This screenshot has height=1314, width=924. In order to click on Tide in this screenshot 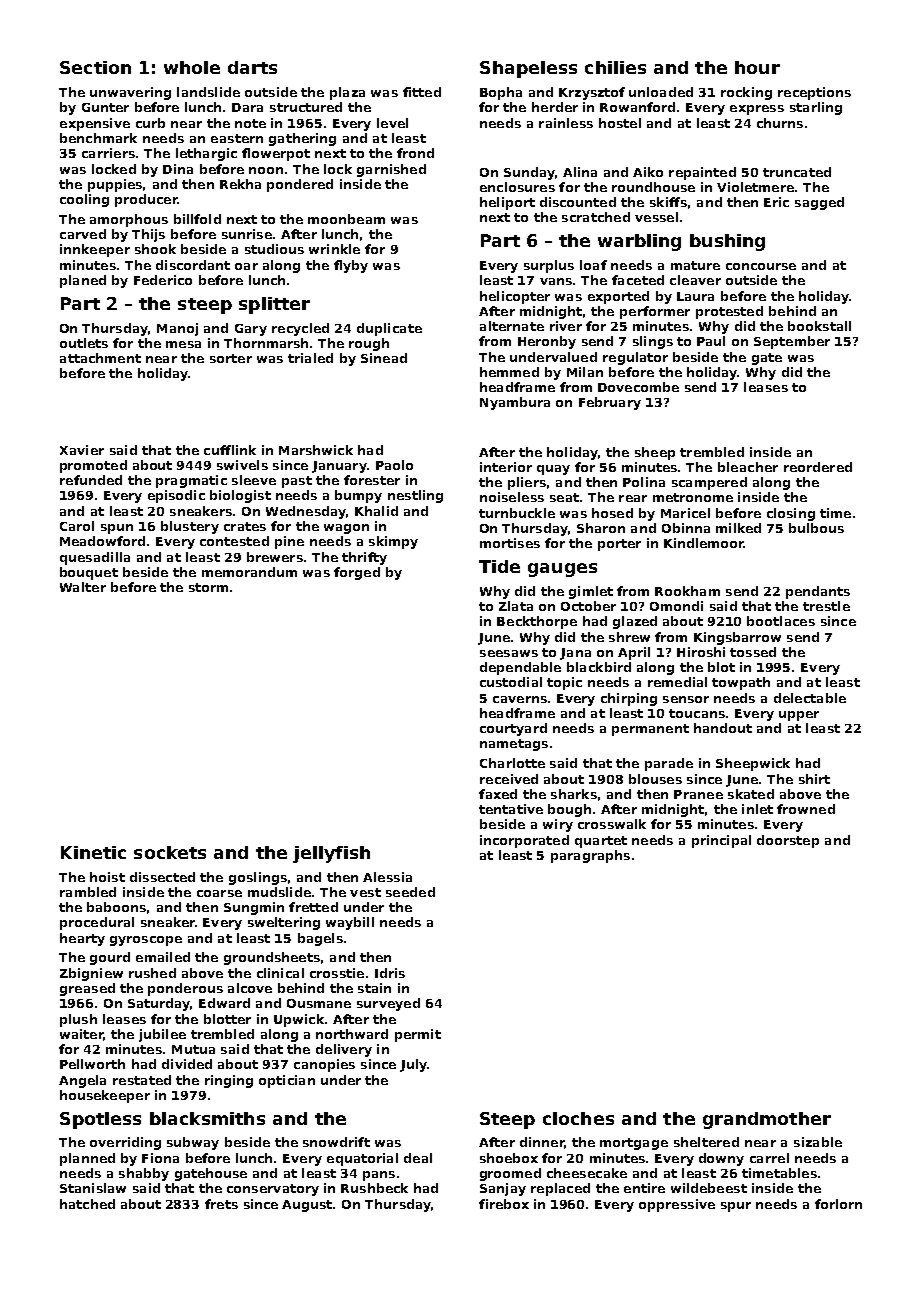, I will do `click(499, 566)`.
